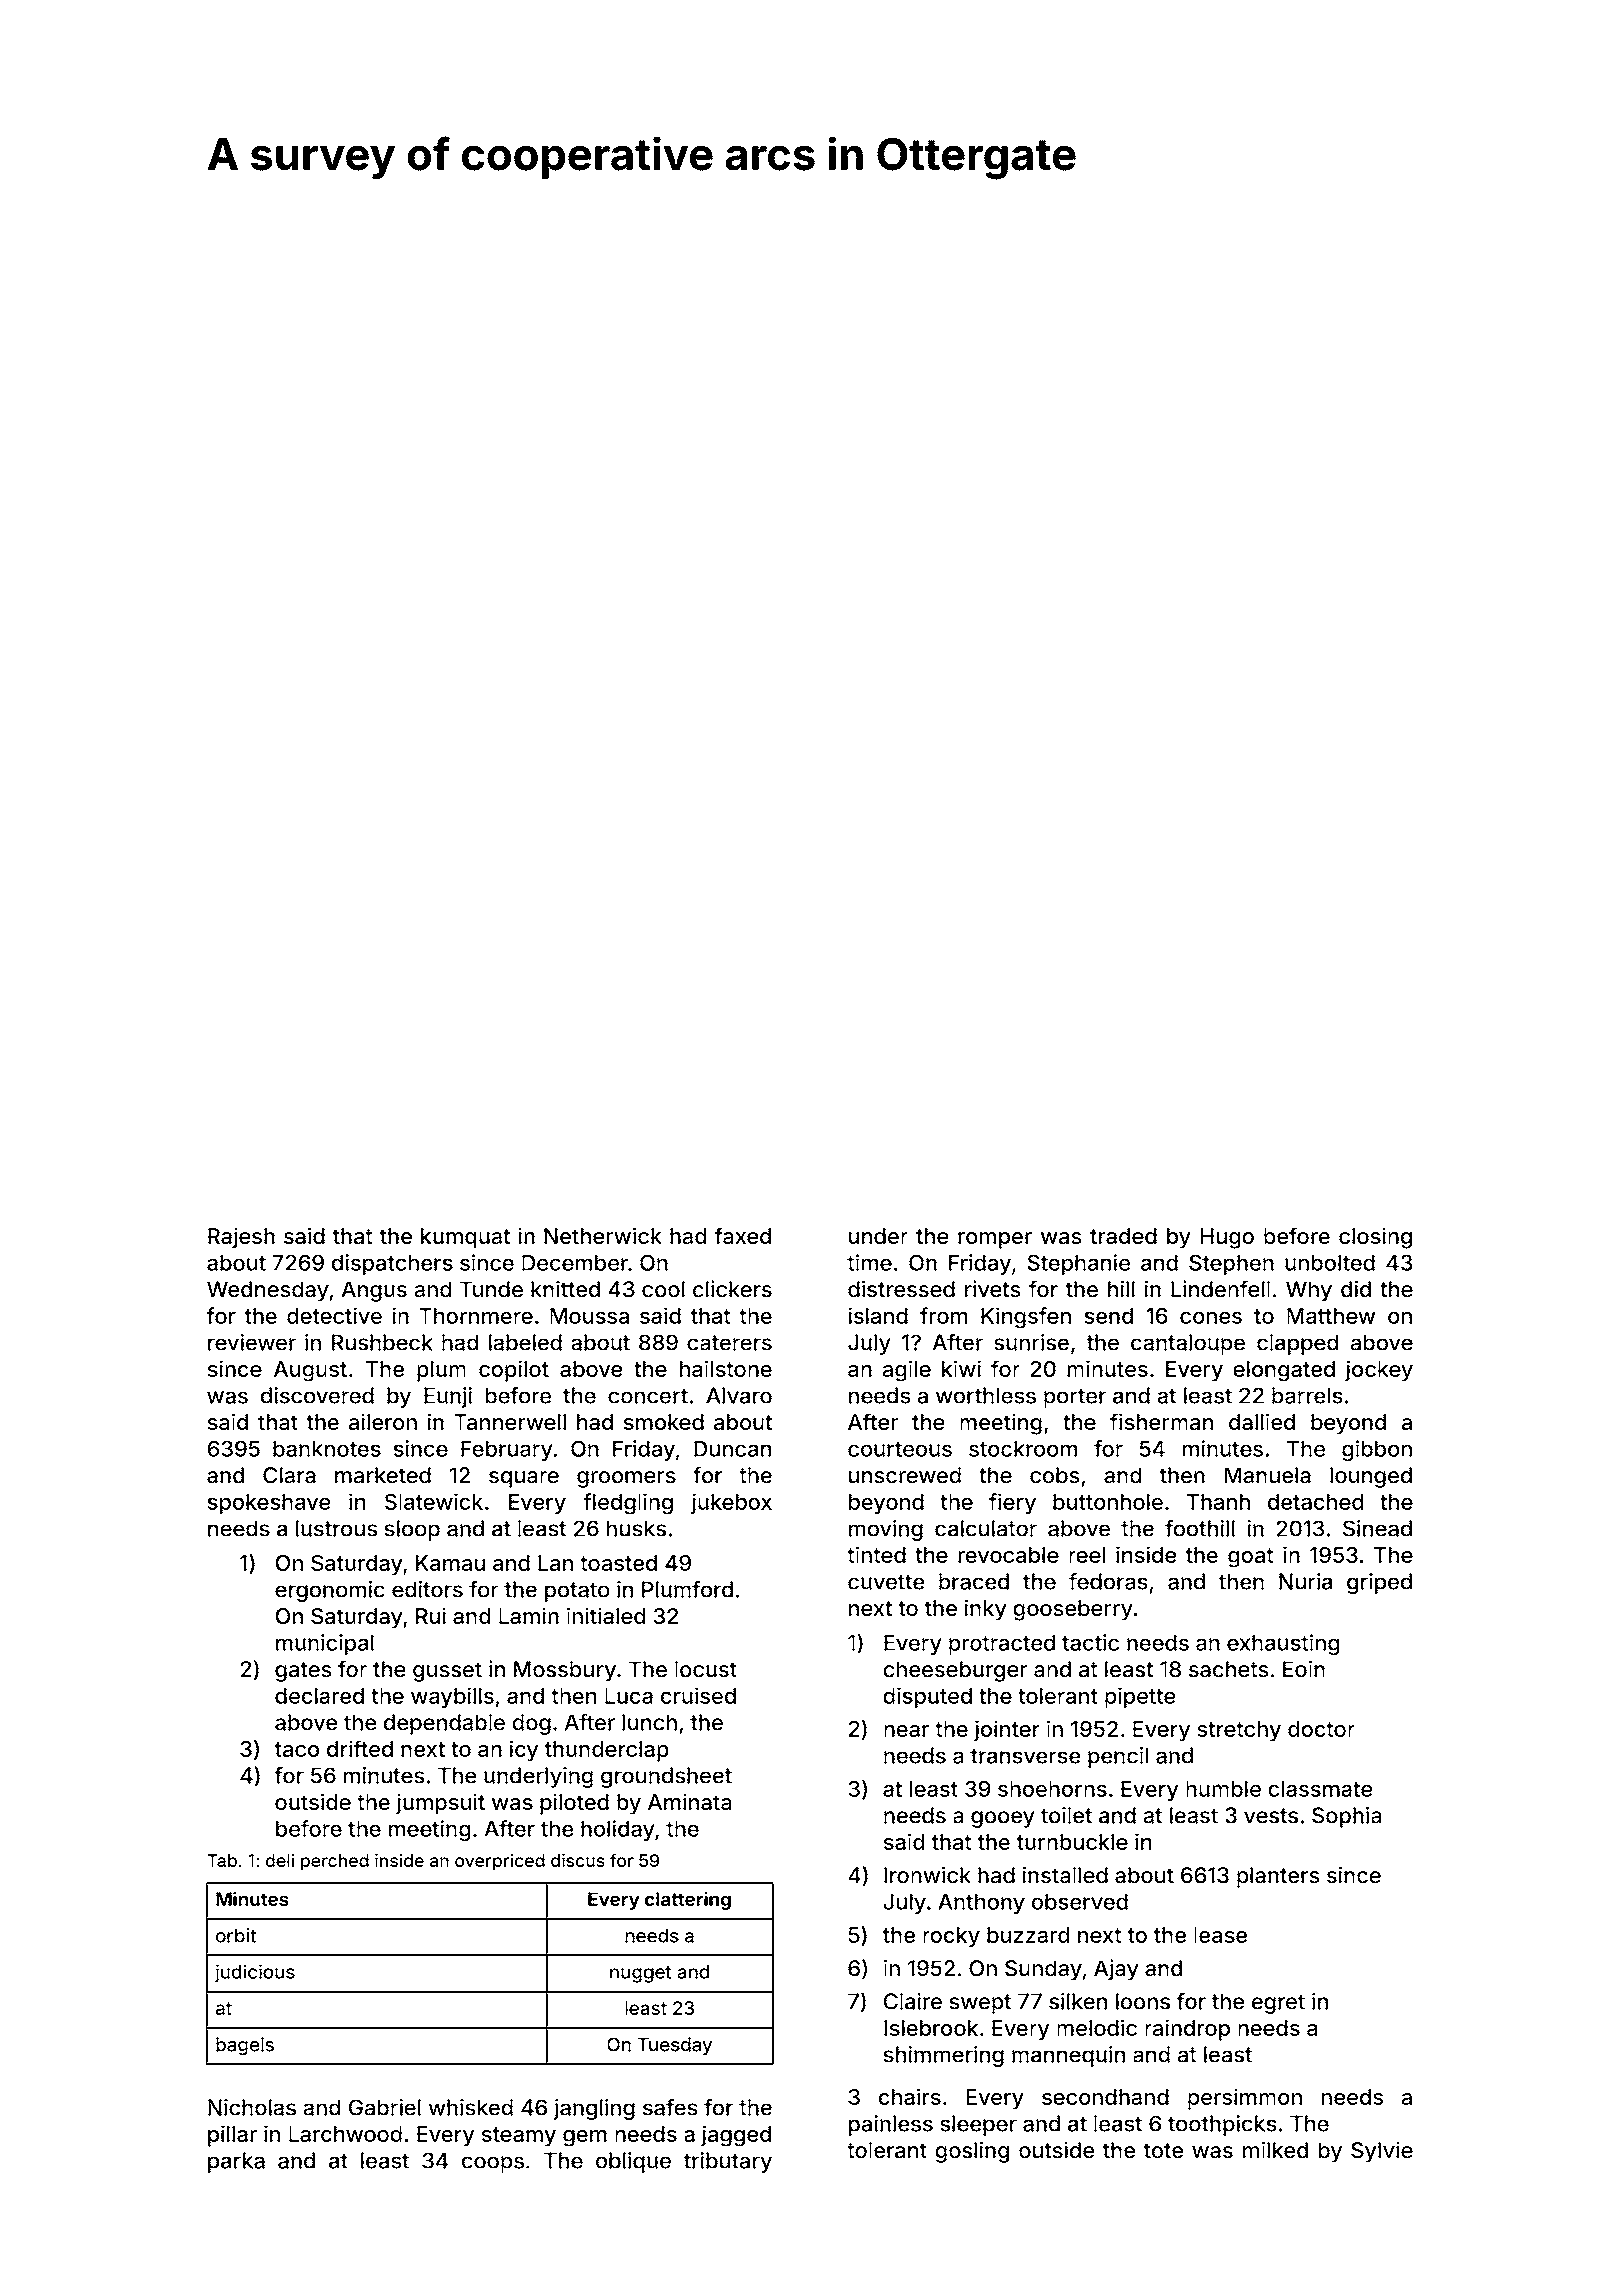 Image resolution: width=1620 pixels, height=2292 pixels. I want to click on kiwi, so click(961, 1368).
